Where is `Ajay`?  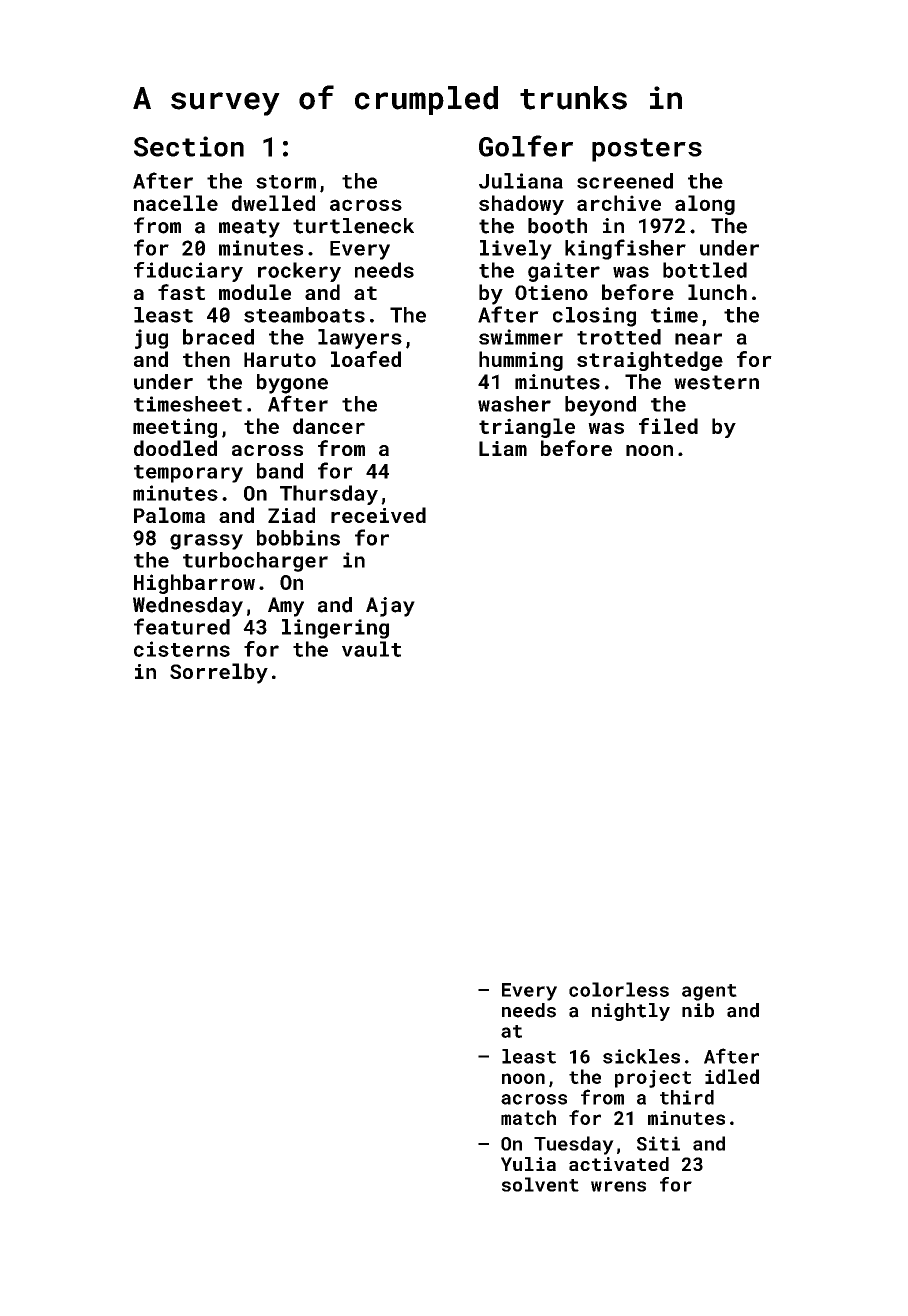
Ajay is located at coordinates (390, 607).
